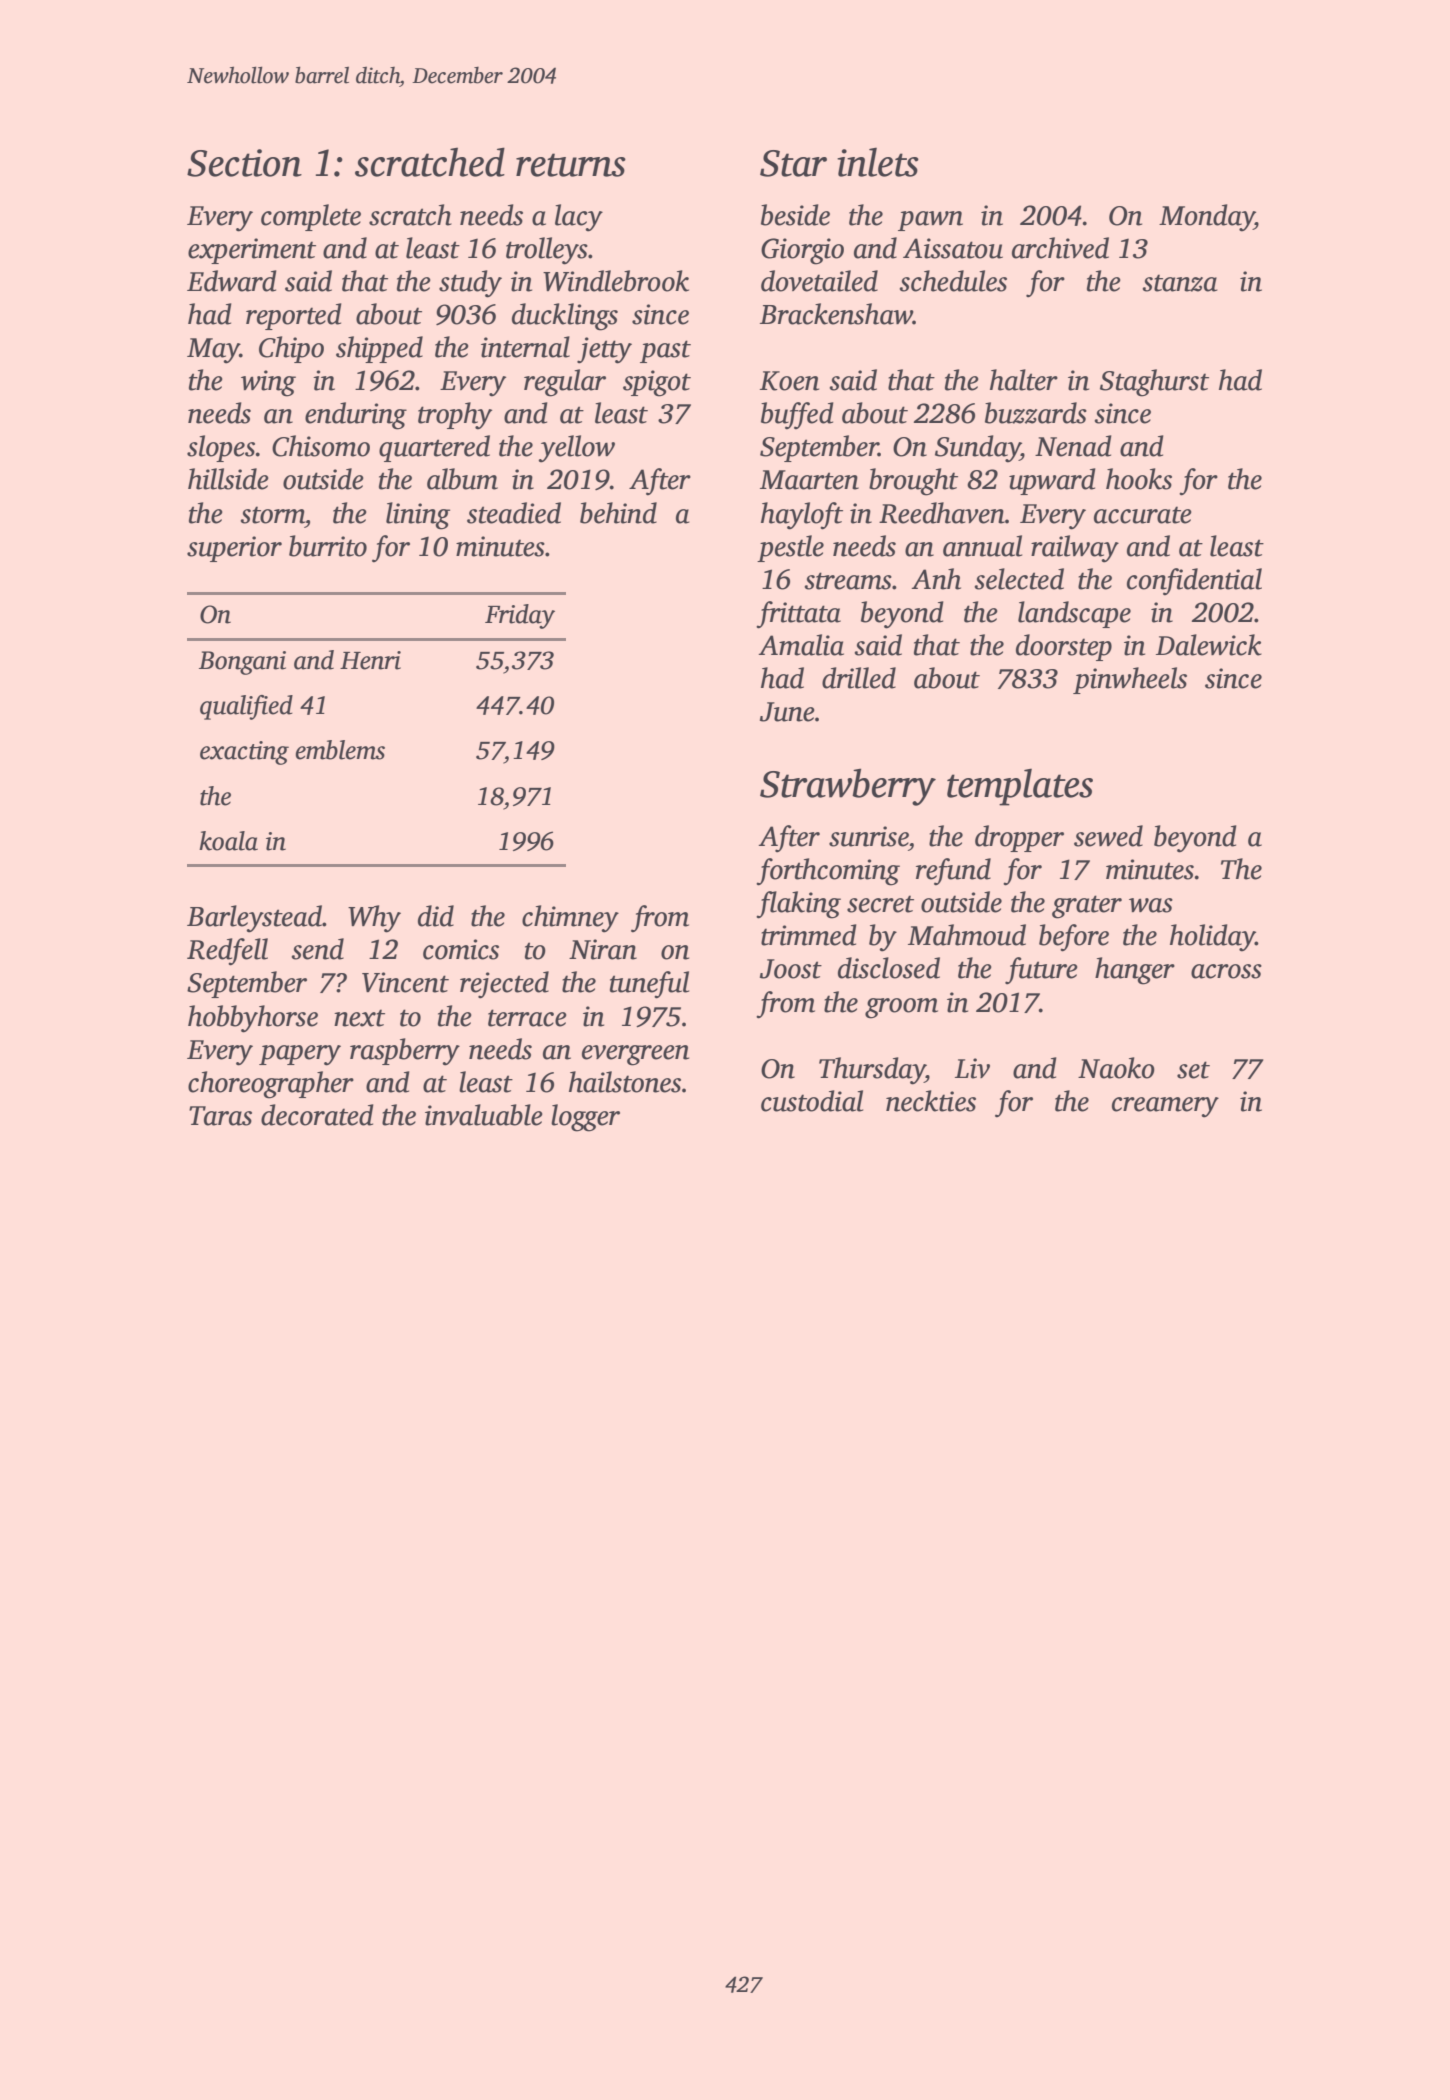  What do you see at coordinates (793, 163) in the screenshot?
I see `Star` at bounding box center [793, 163].
